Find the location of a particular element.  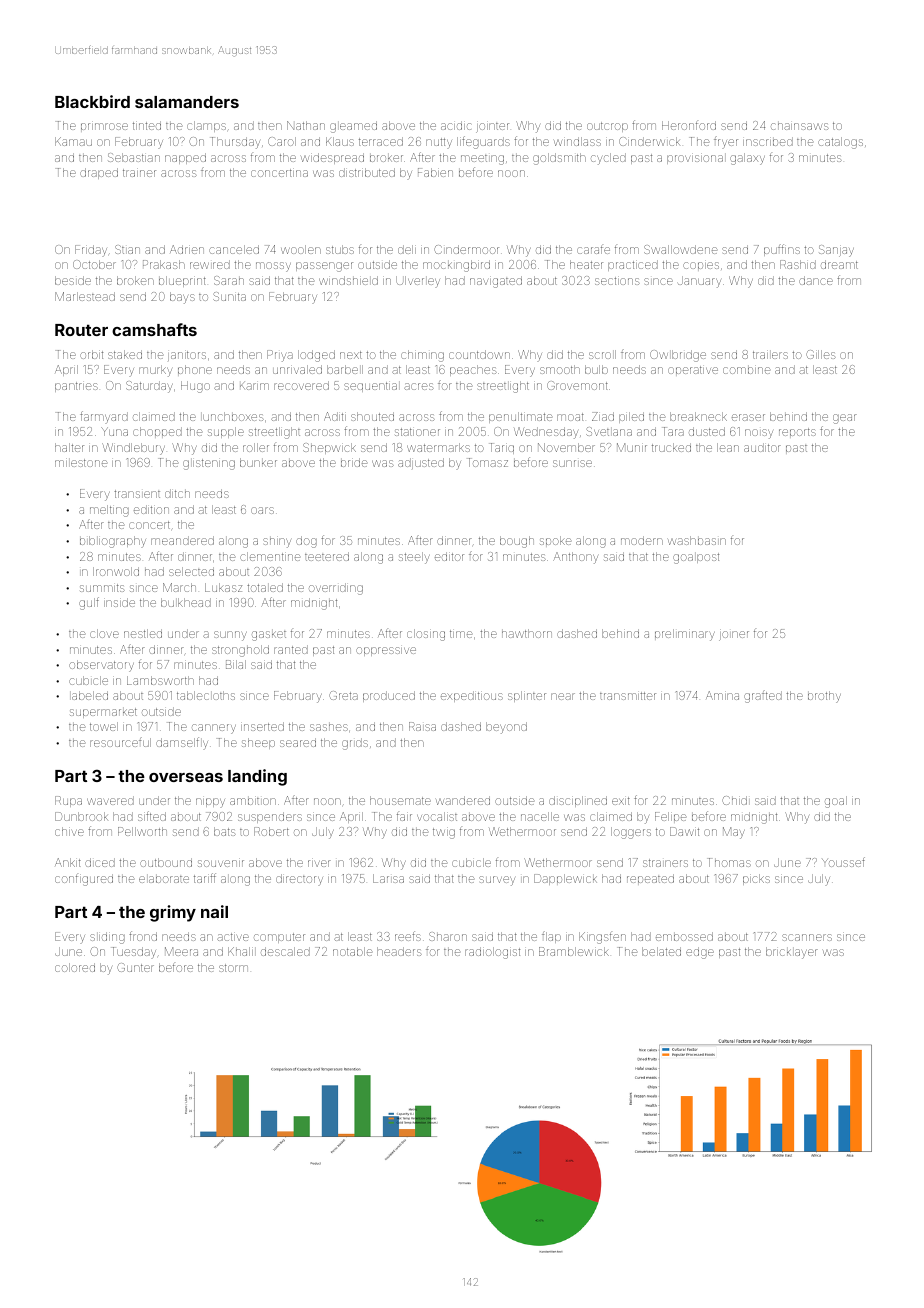

acidic is located at coordinates (456, 125).
